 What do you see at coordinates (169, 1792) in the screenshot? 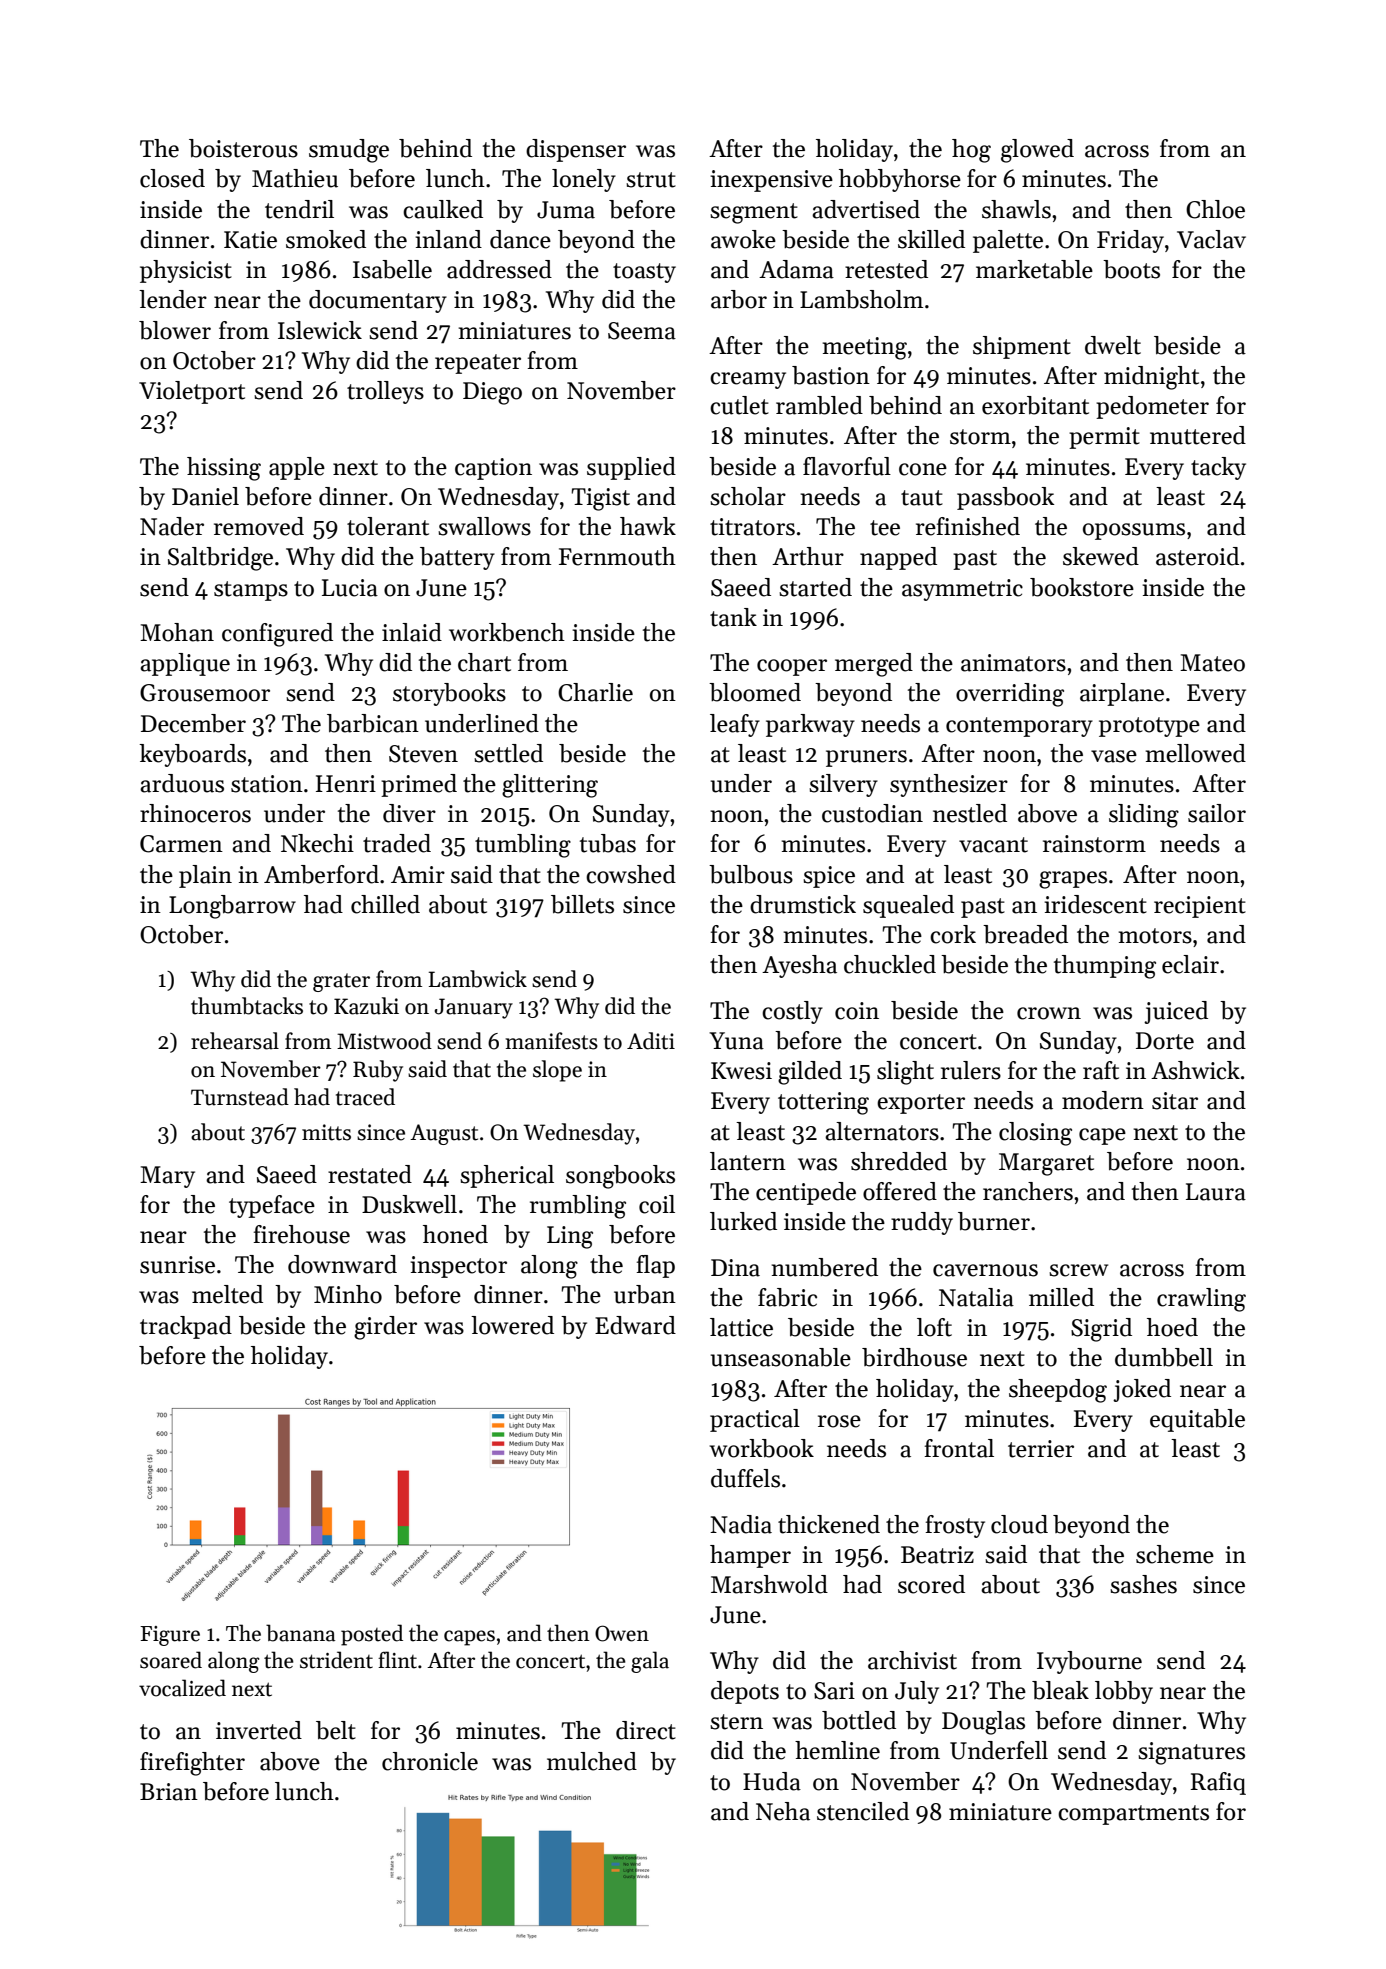
I see `Brian` at bounding box center [169, 1792].
